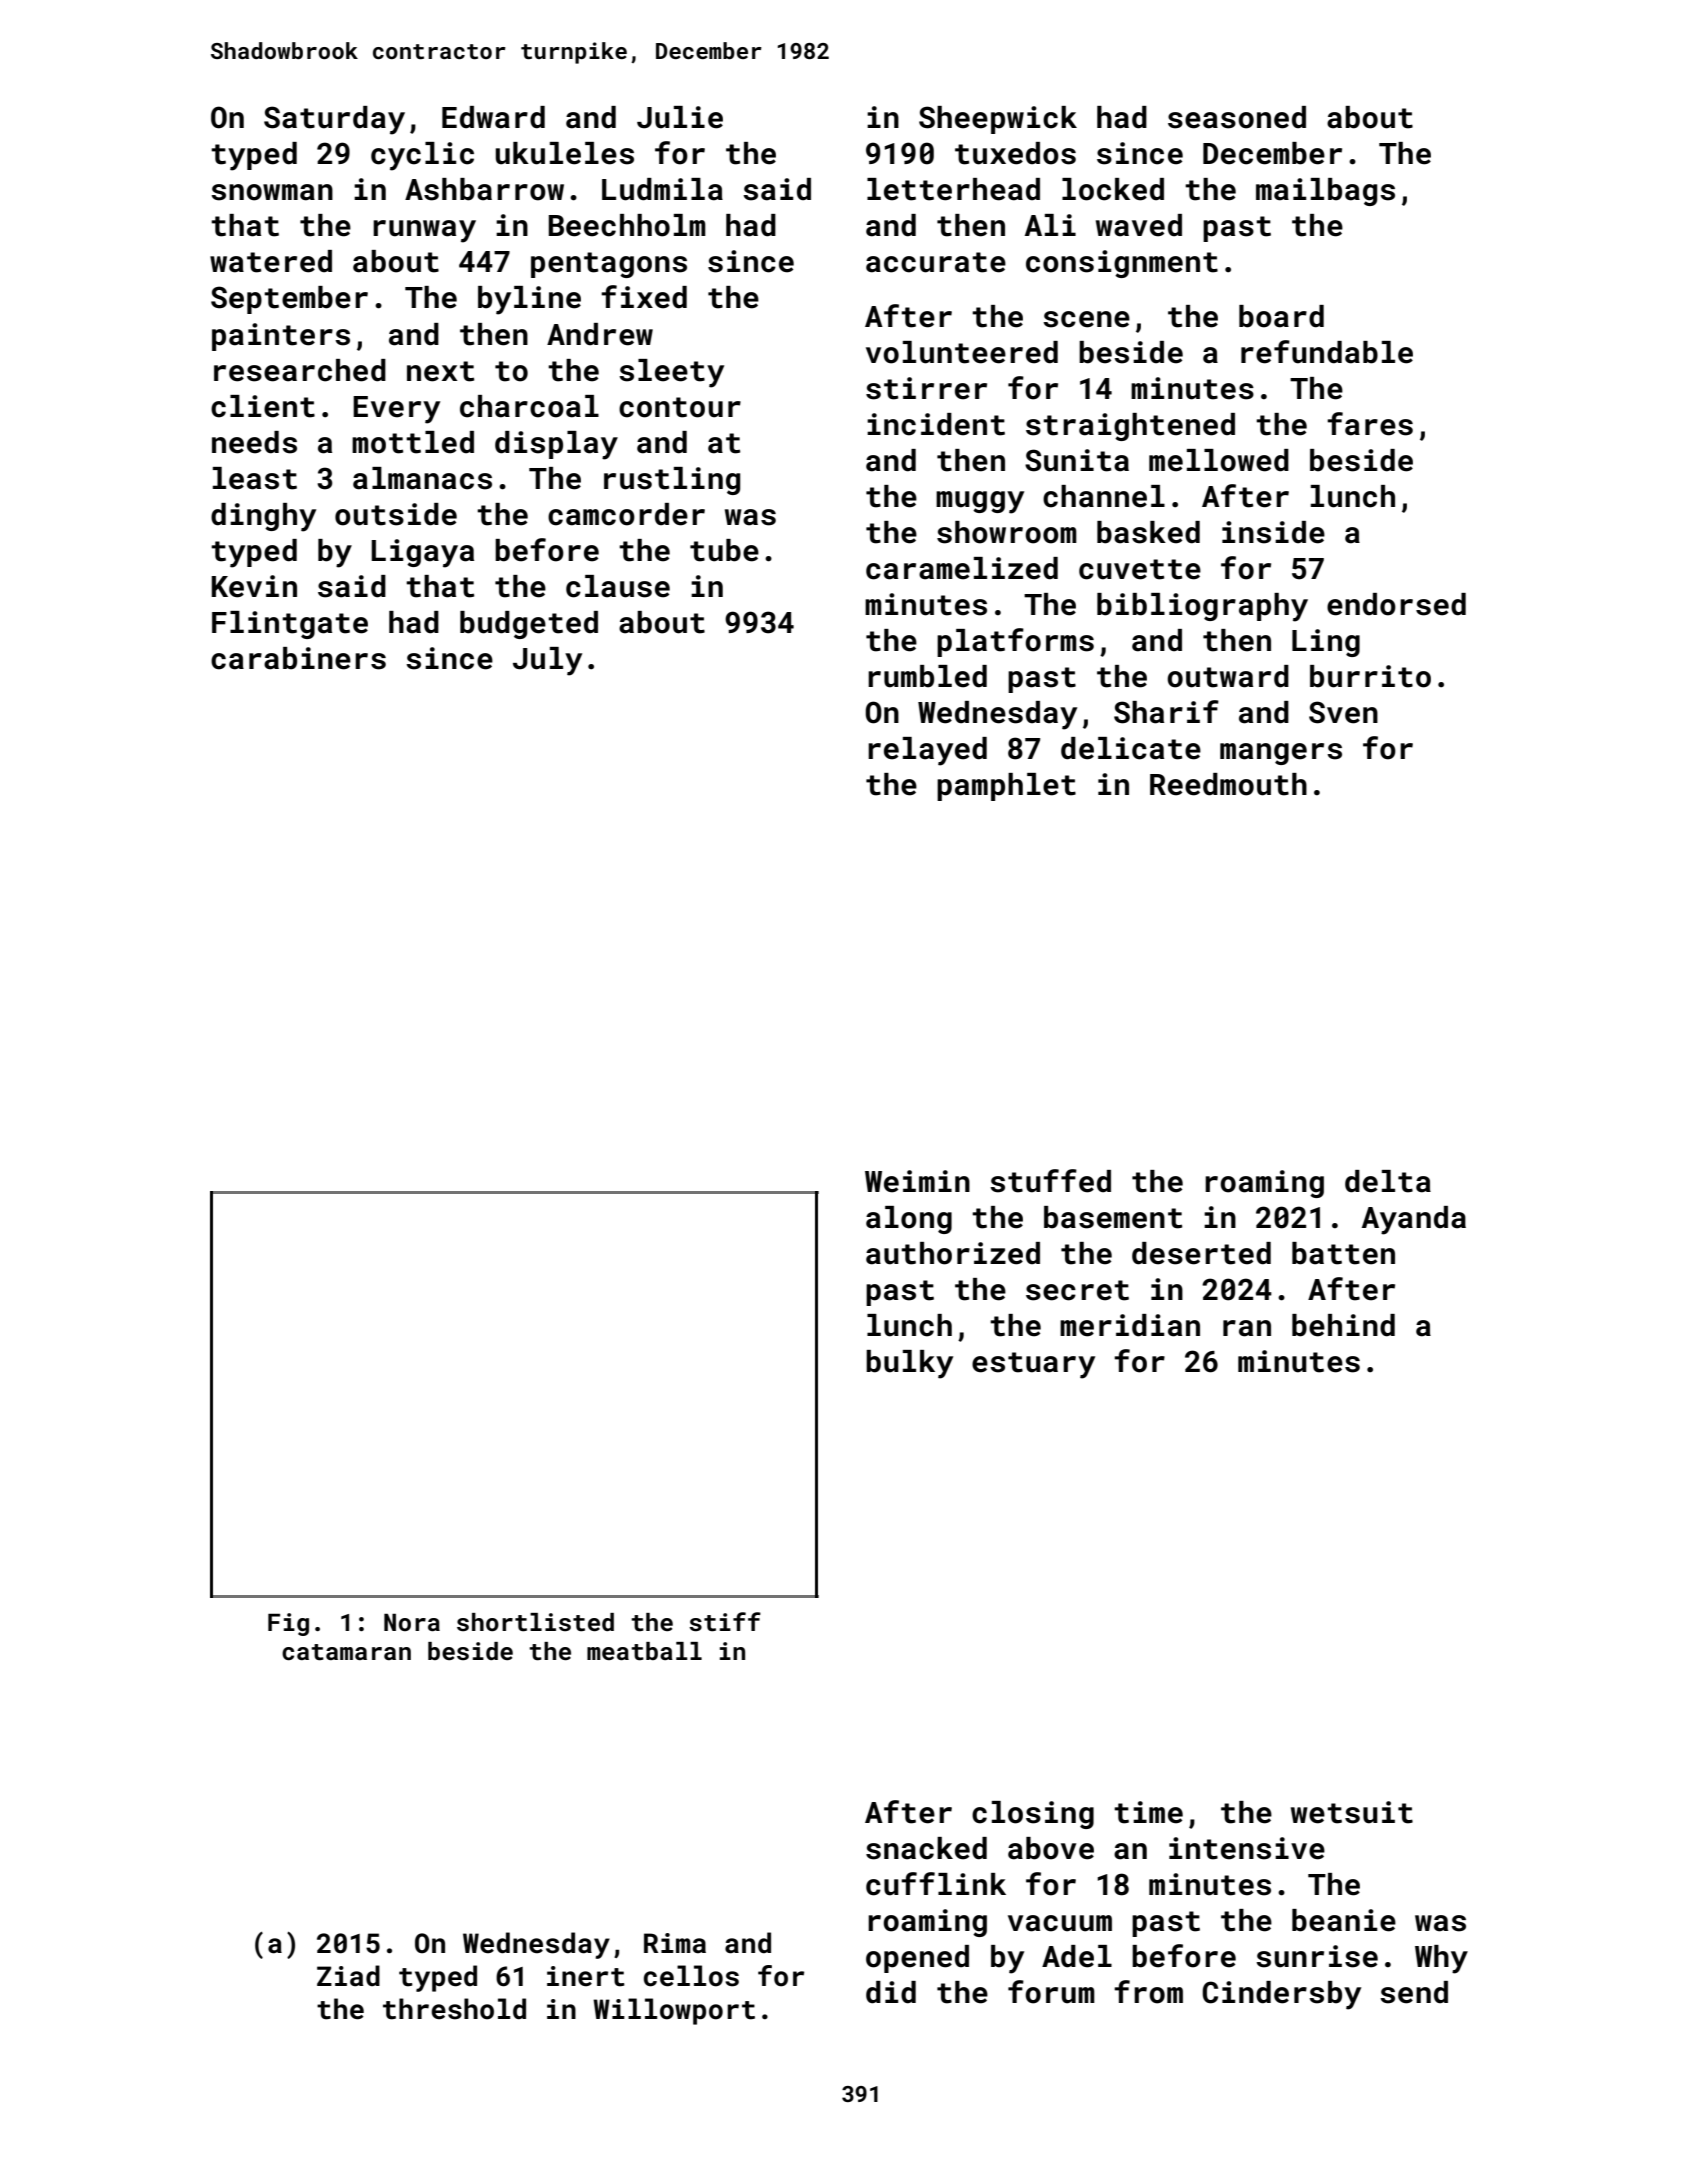 Image resolution: width=1683 pixels, height=2178 pixels. Describe the element at coordinates (662, 189) in the screenshot. I see `Ludmila` at that location.
